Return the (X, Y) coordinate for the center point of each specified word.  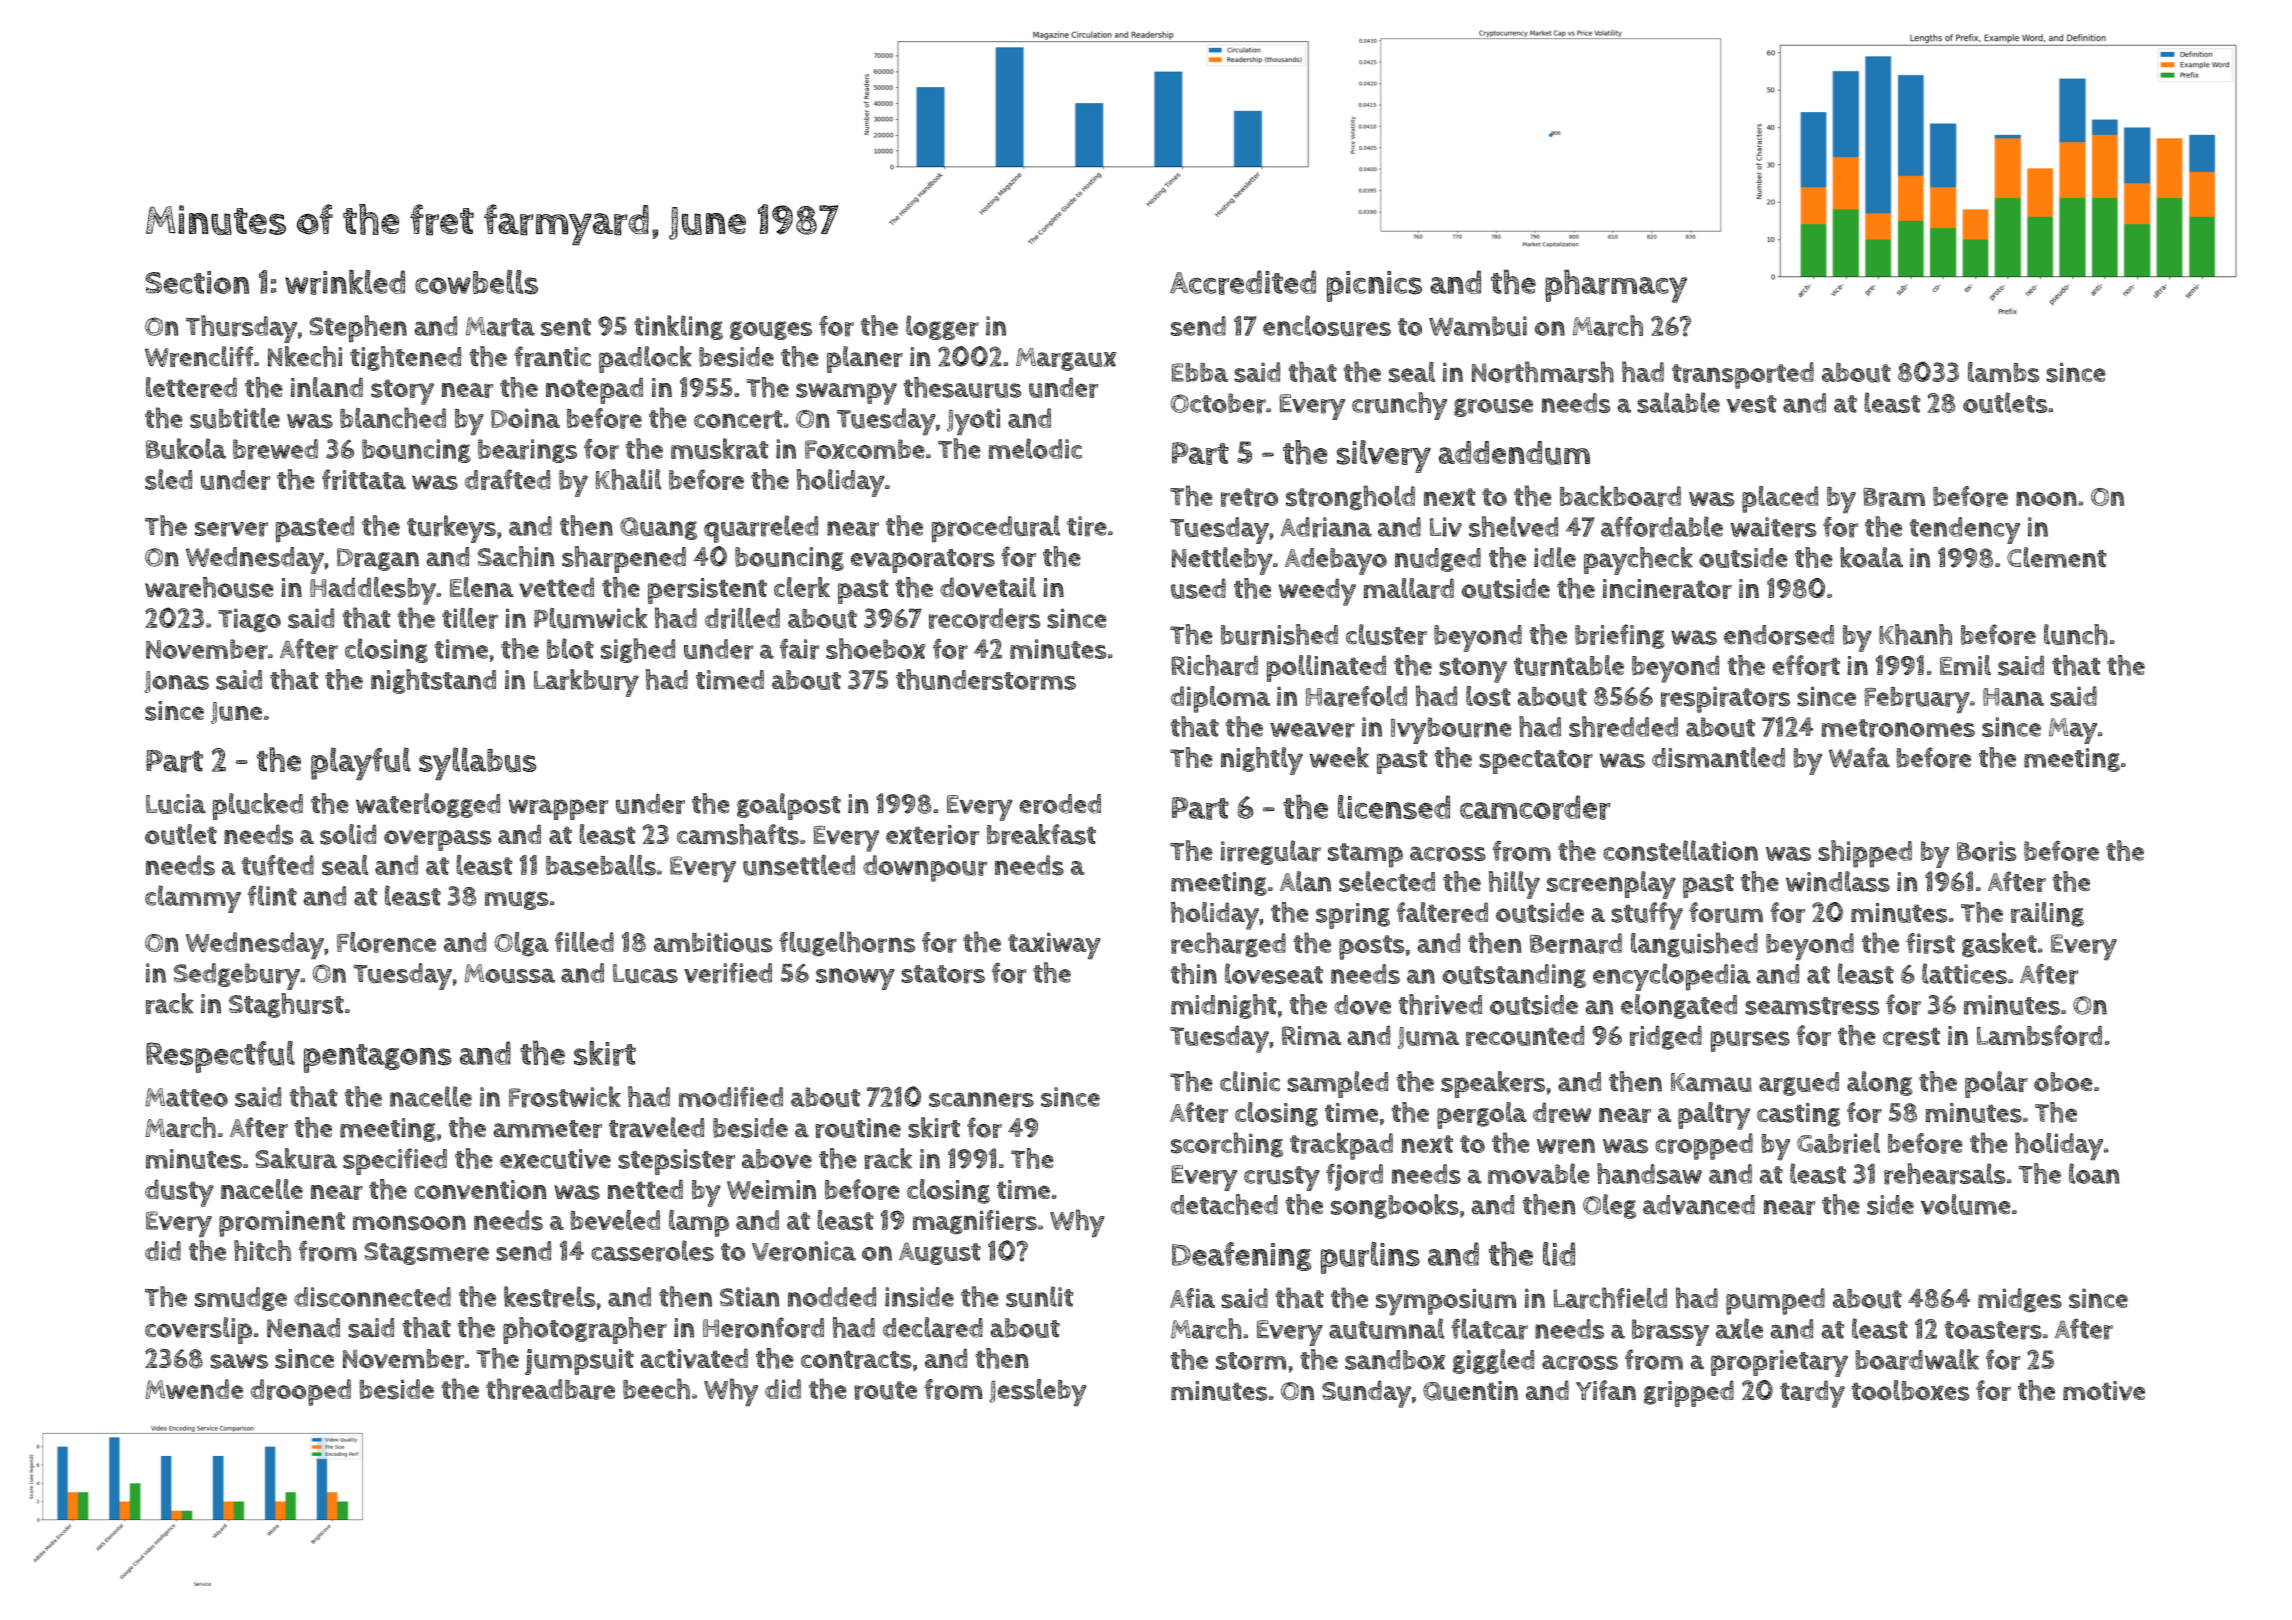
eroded (1060, 804)
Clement (2056, 557)
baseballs (601, 865)
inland (327, 387)
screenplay (1611, 885)
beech (656, 1389)
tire (1087, 526)
